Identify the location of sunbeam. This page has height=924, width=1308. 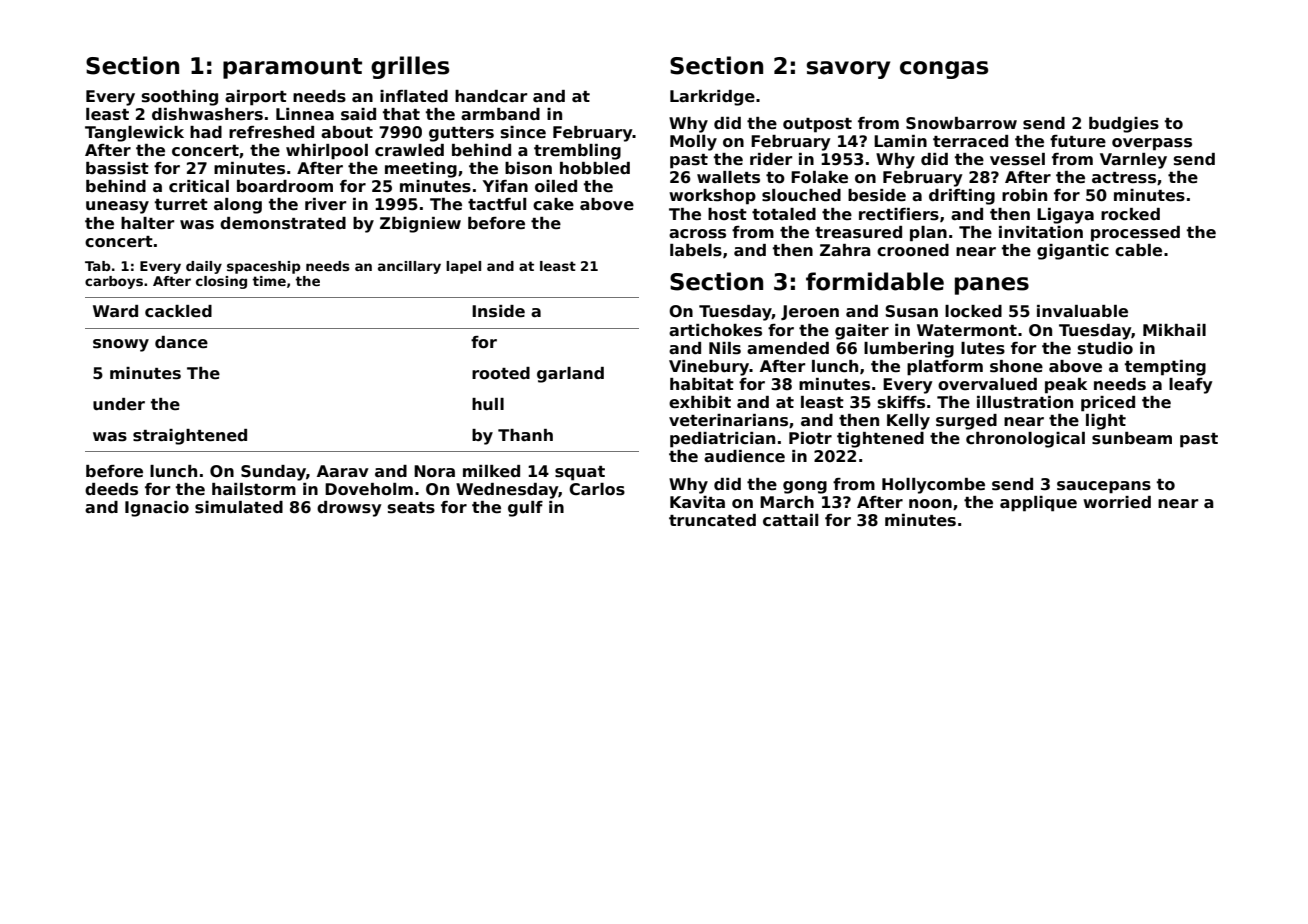
(1132, 438).
